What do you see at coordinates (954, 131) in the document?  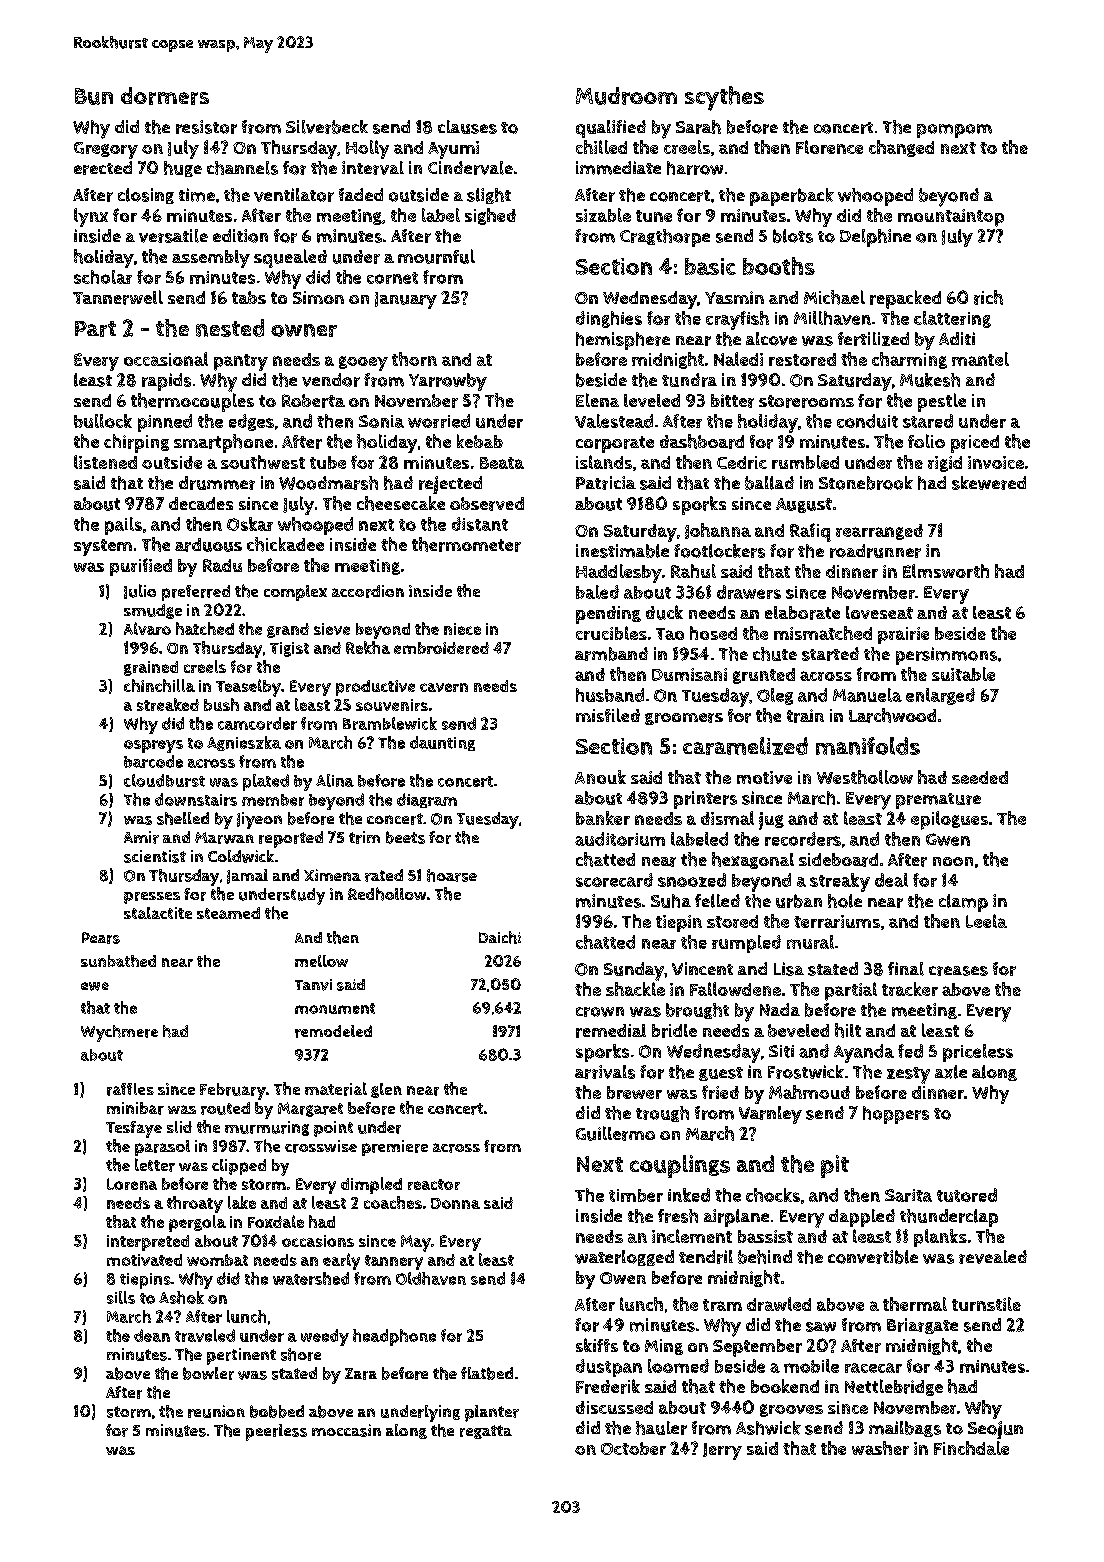 I see `pompom` at bounding box center [954, 131].
